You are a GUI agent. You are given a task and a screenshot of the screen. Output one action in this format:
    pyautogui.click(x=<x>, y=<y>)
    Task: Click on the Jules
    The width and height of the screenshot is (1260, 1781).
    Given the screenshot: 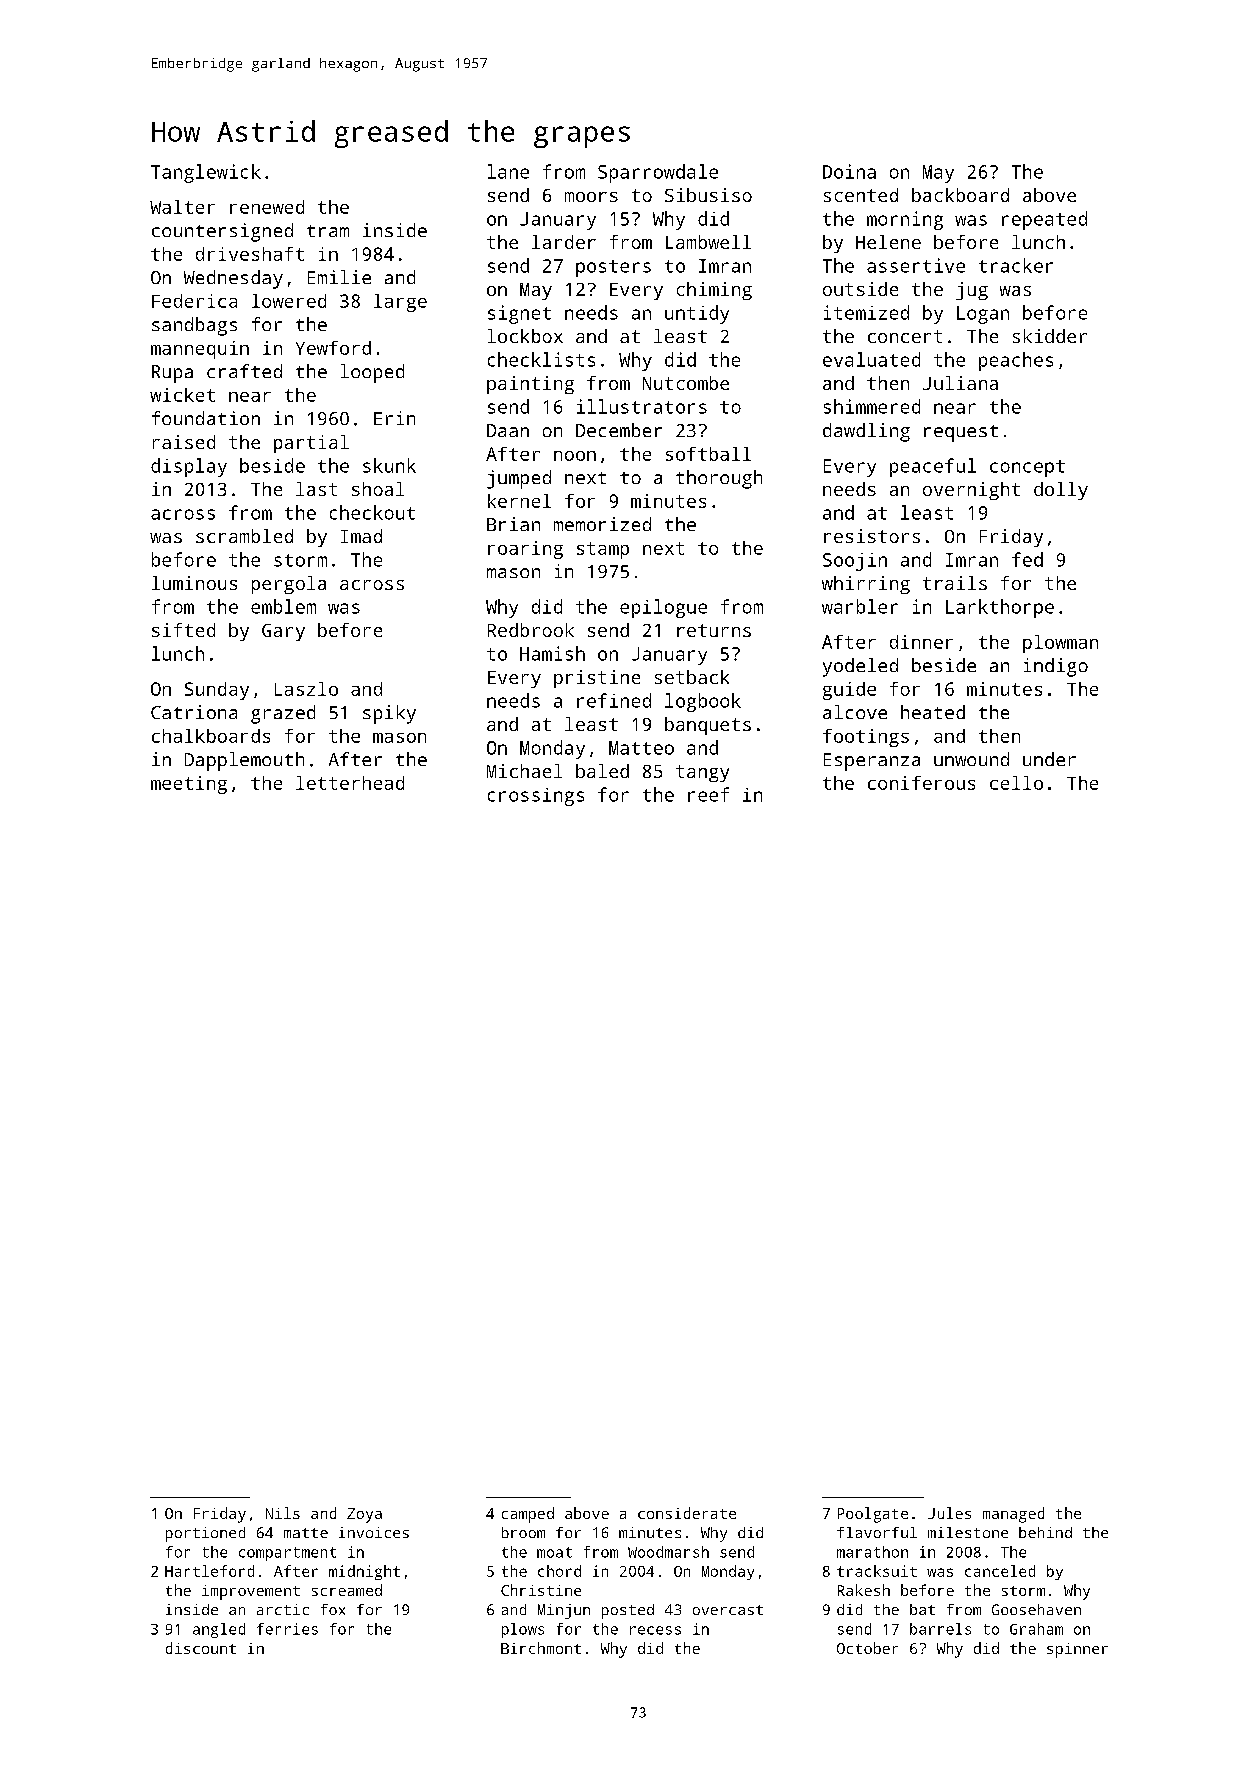 What is the action you would take?
    pyautogui.click(x=949, y=1513)
